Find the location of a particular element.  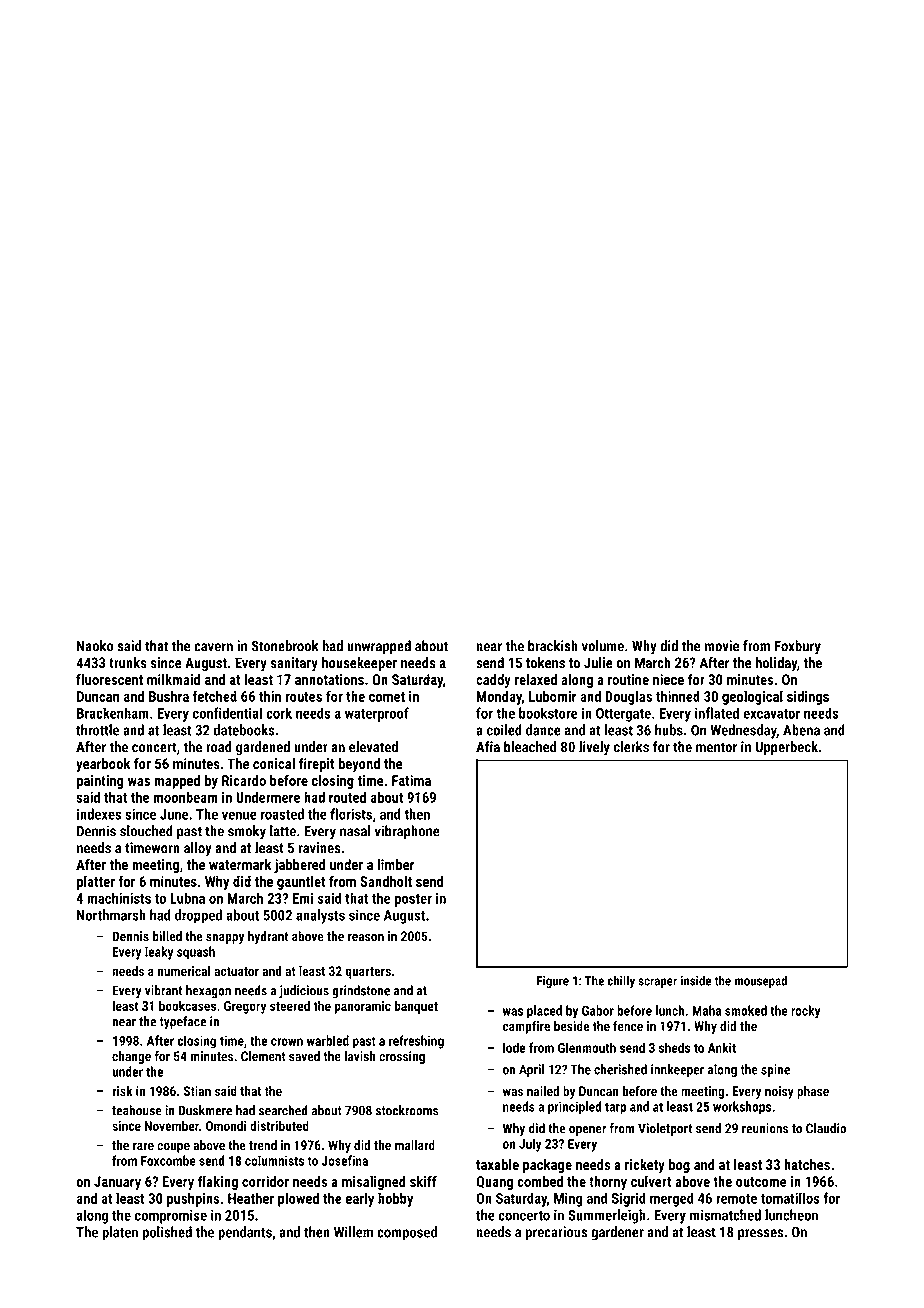

movie is located at coordinates (722, 646).
